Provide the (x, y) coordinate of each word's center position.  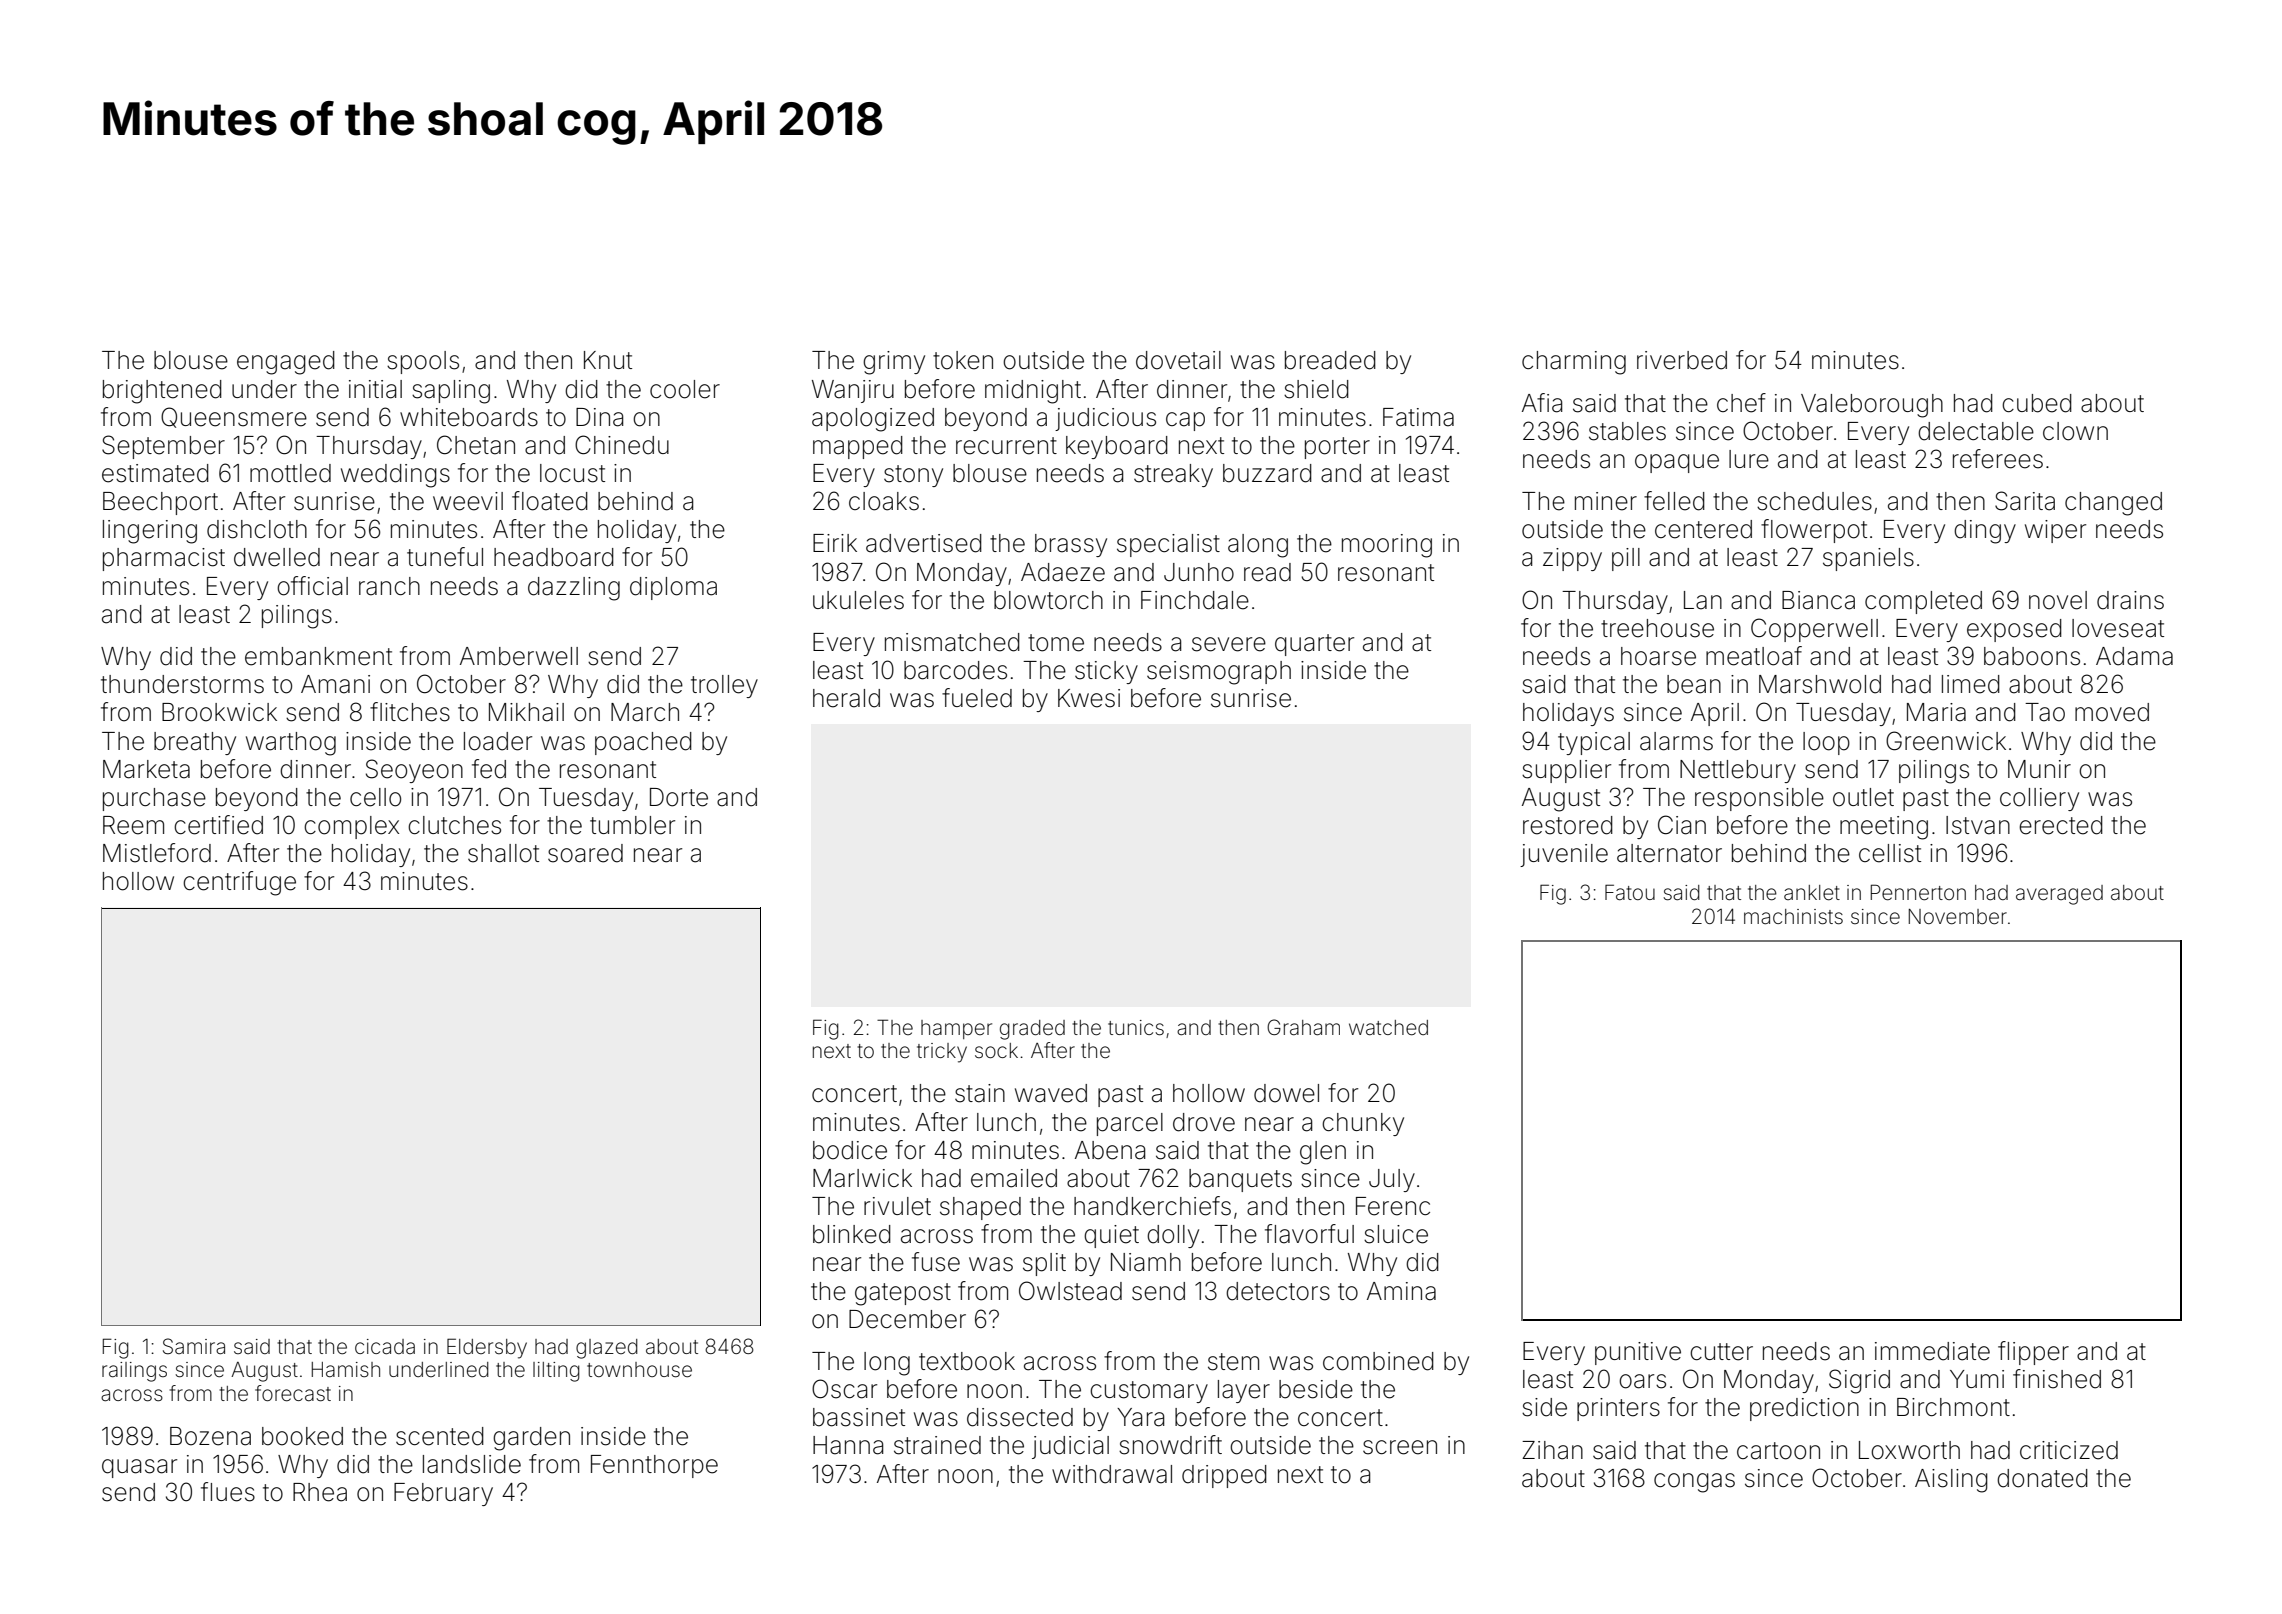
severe (1229, 644)
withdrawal (1112, 1474)
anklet (1812, 893)
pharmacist (164, 559)
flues (228, 1492)
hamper (956, 1029)
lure (1749, 459)
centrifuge (239, 883)
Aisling (1951, 1481)
